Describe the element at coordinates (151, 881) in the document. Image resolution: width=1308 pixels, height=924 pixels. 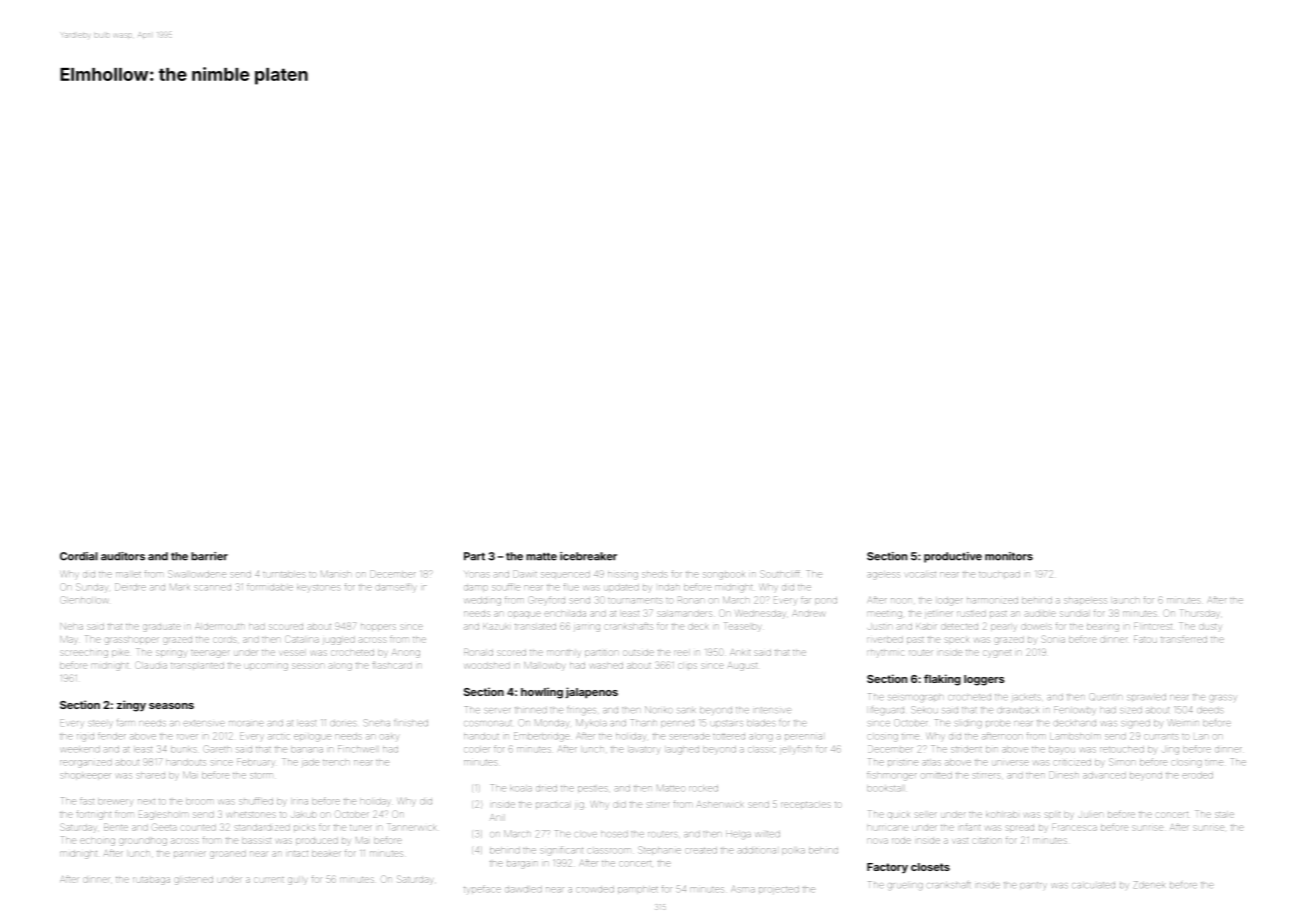
I see `rutabaga` at that location.
